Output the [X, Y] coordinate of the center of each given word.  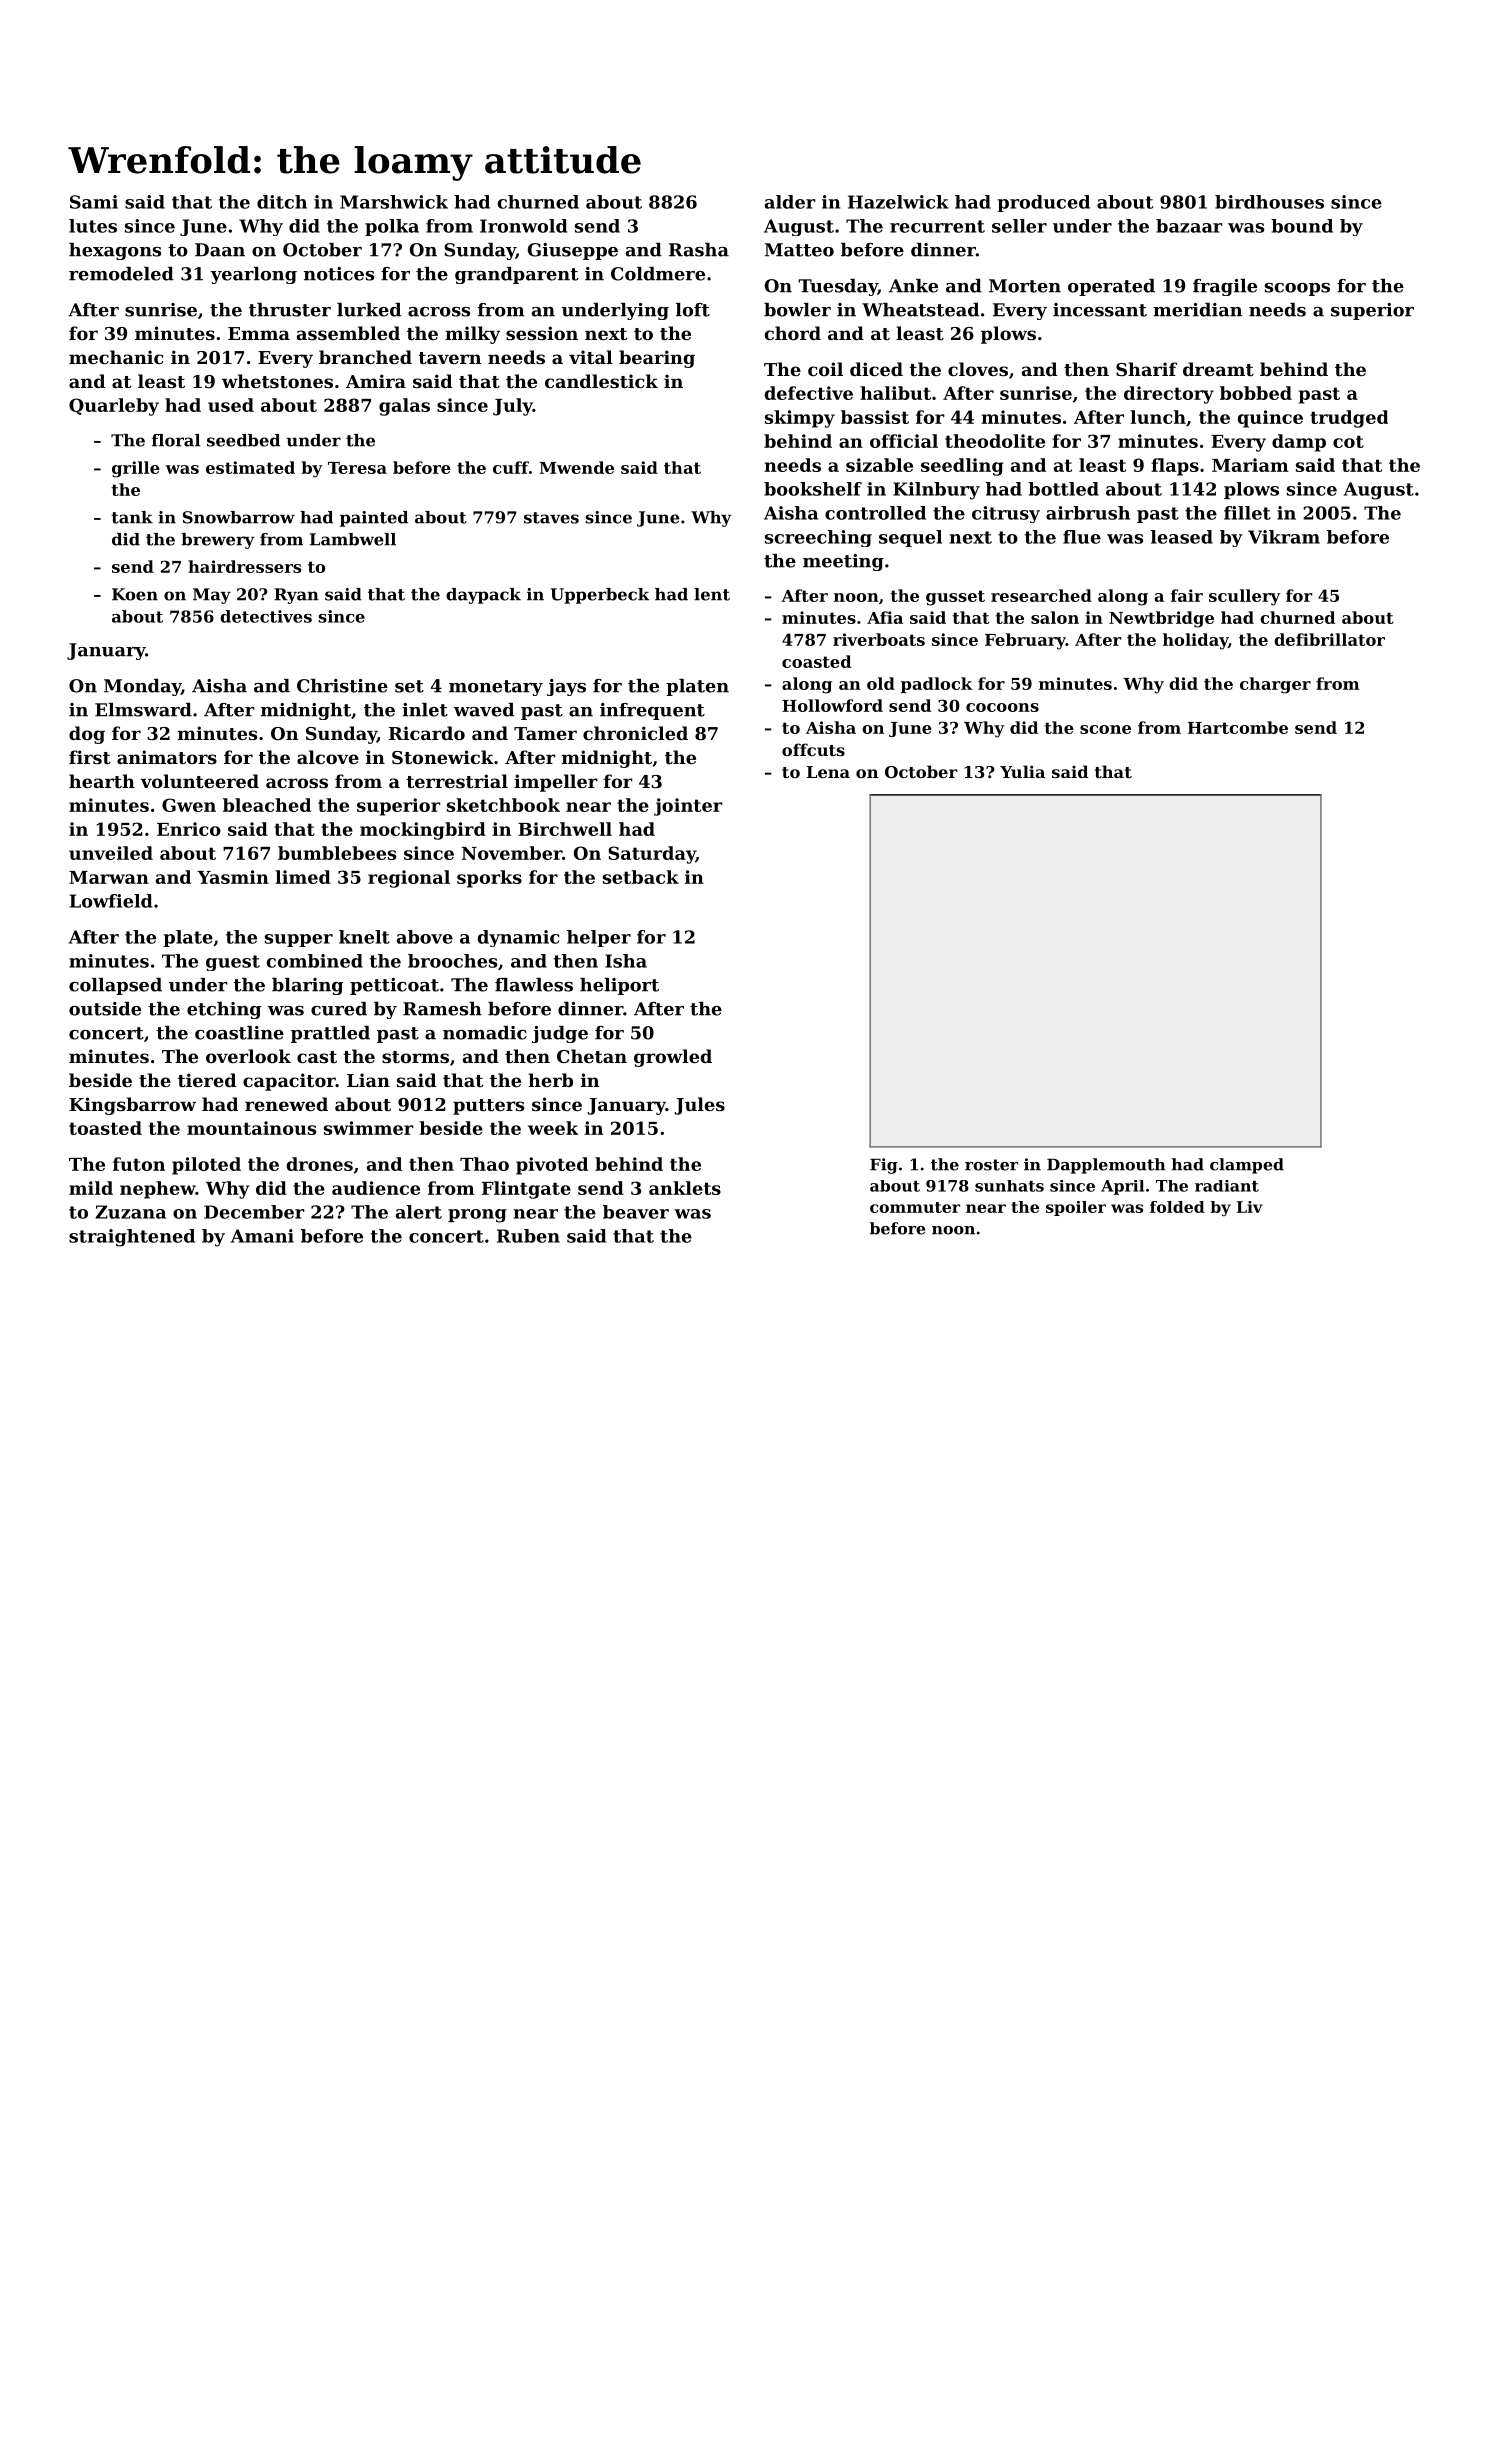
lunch [1158, 417]
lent [712, 594]
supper [299, 940]
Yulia [1022, 771]
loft [693, 310]
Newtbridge [1161, 619]
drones [320, 1164]
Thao [484, 1164]
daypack [483, 596]
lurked [369, 310]
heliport [619, 986]
